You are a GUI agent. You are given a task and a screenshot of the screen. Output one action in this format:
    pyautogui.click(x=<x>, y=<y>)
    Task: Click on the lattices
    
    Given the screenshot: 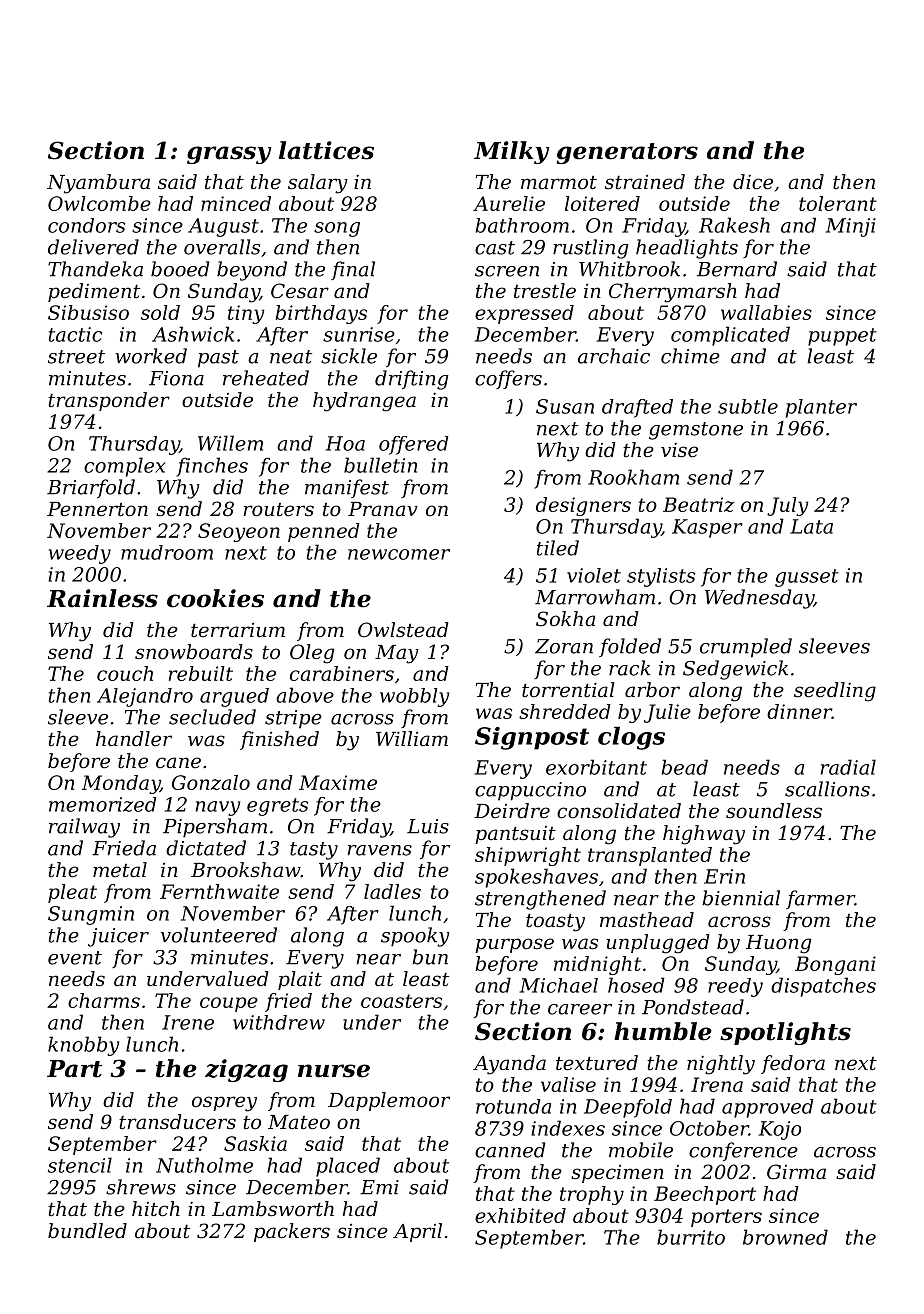 What is the action you would take?
    pyautogui.click(x=326, y=150)
